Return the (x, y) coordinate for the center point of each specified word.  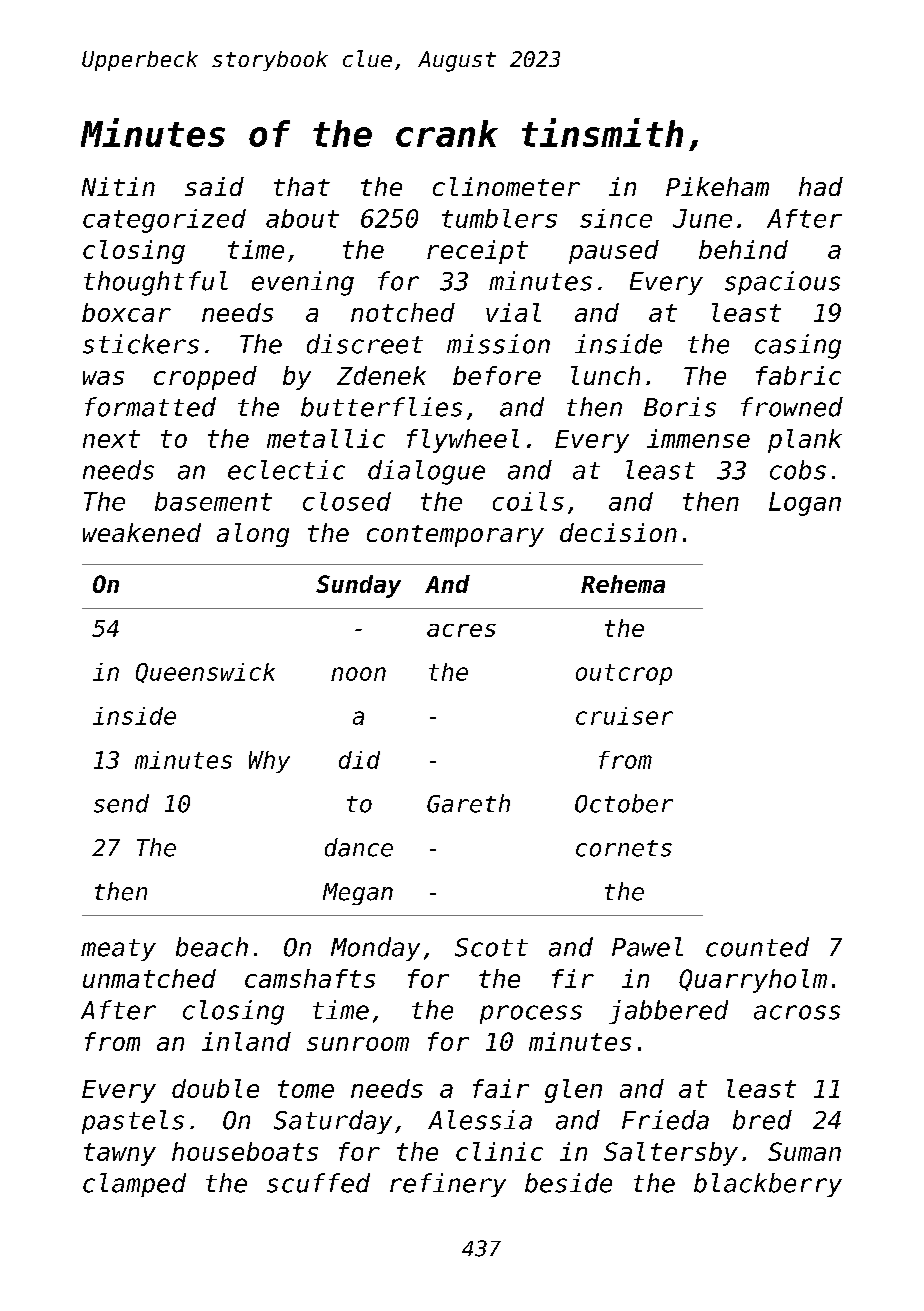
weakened (142, 532)
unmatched (149, 978)
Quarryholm (753, 981)
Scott (491, 947)
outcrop (624, 674)
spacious (782, 283)
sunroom (358, 1044)
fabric (798, 375)
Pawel (647, 947)
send (121, 803)
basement (213, 501)
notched (403, 312)
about (302, 218)
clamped (134, 1185)
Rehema (623, 584)
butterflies (381, 407)
